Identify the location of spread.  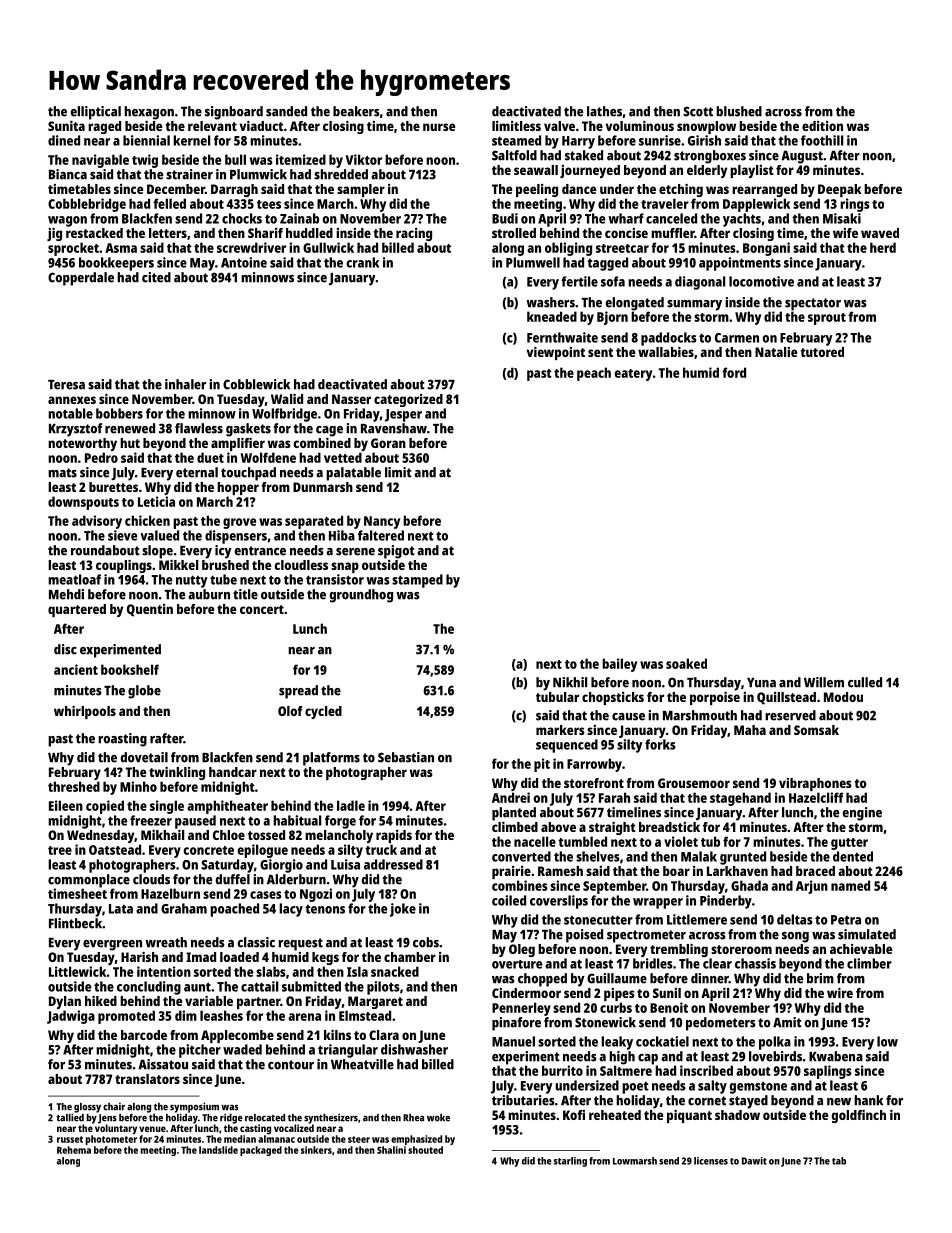
(298, 692).
